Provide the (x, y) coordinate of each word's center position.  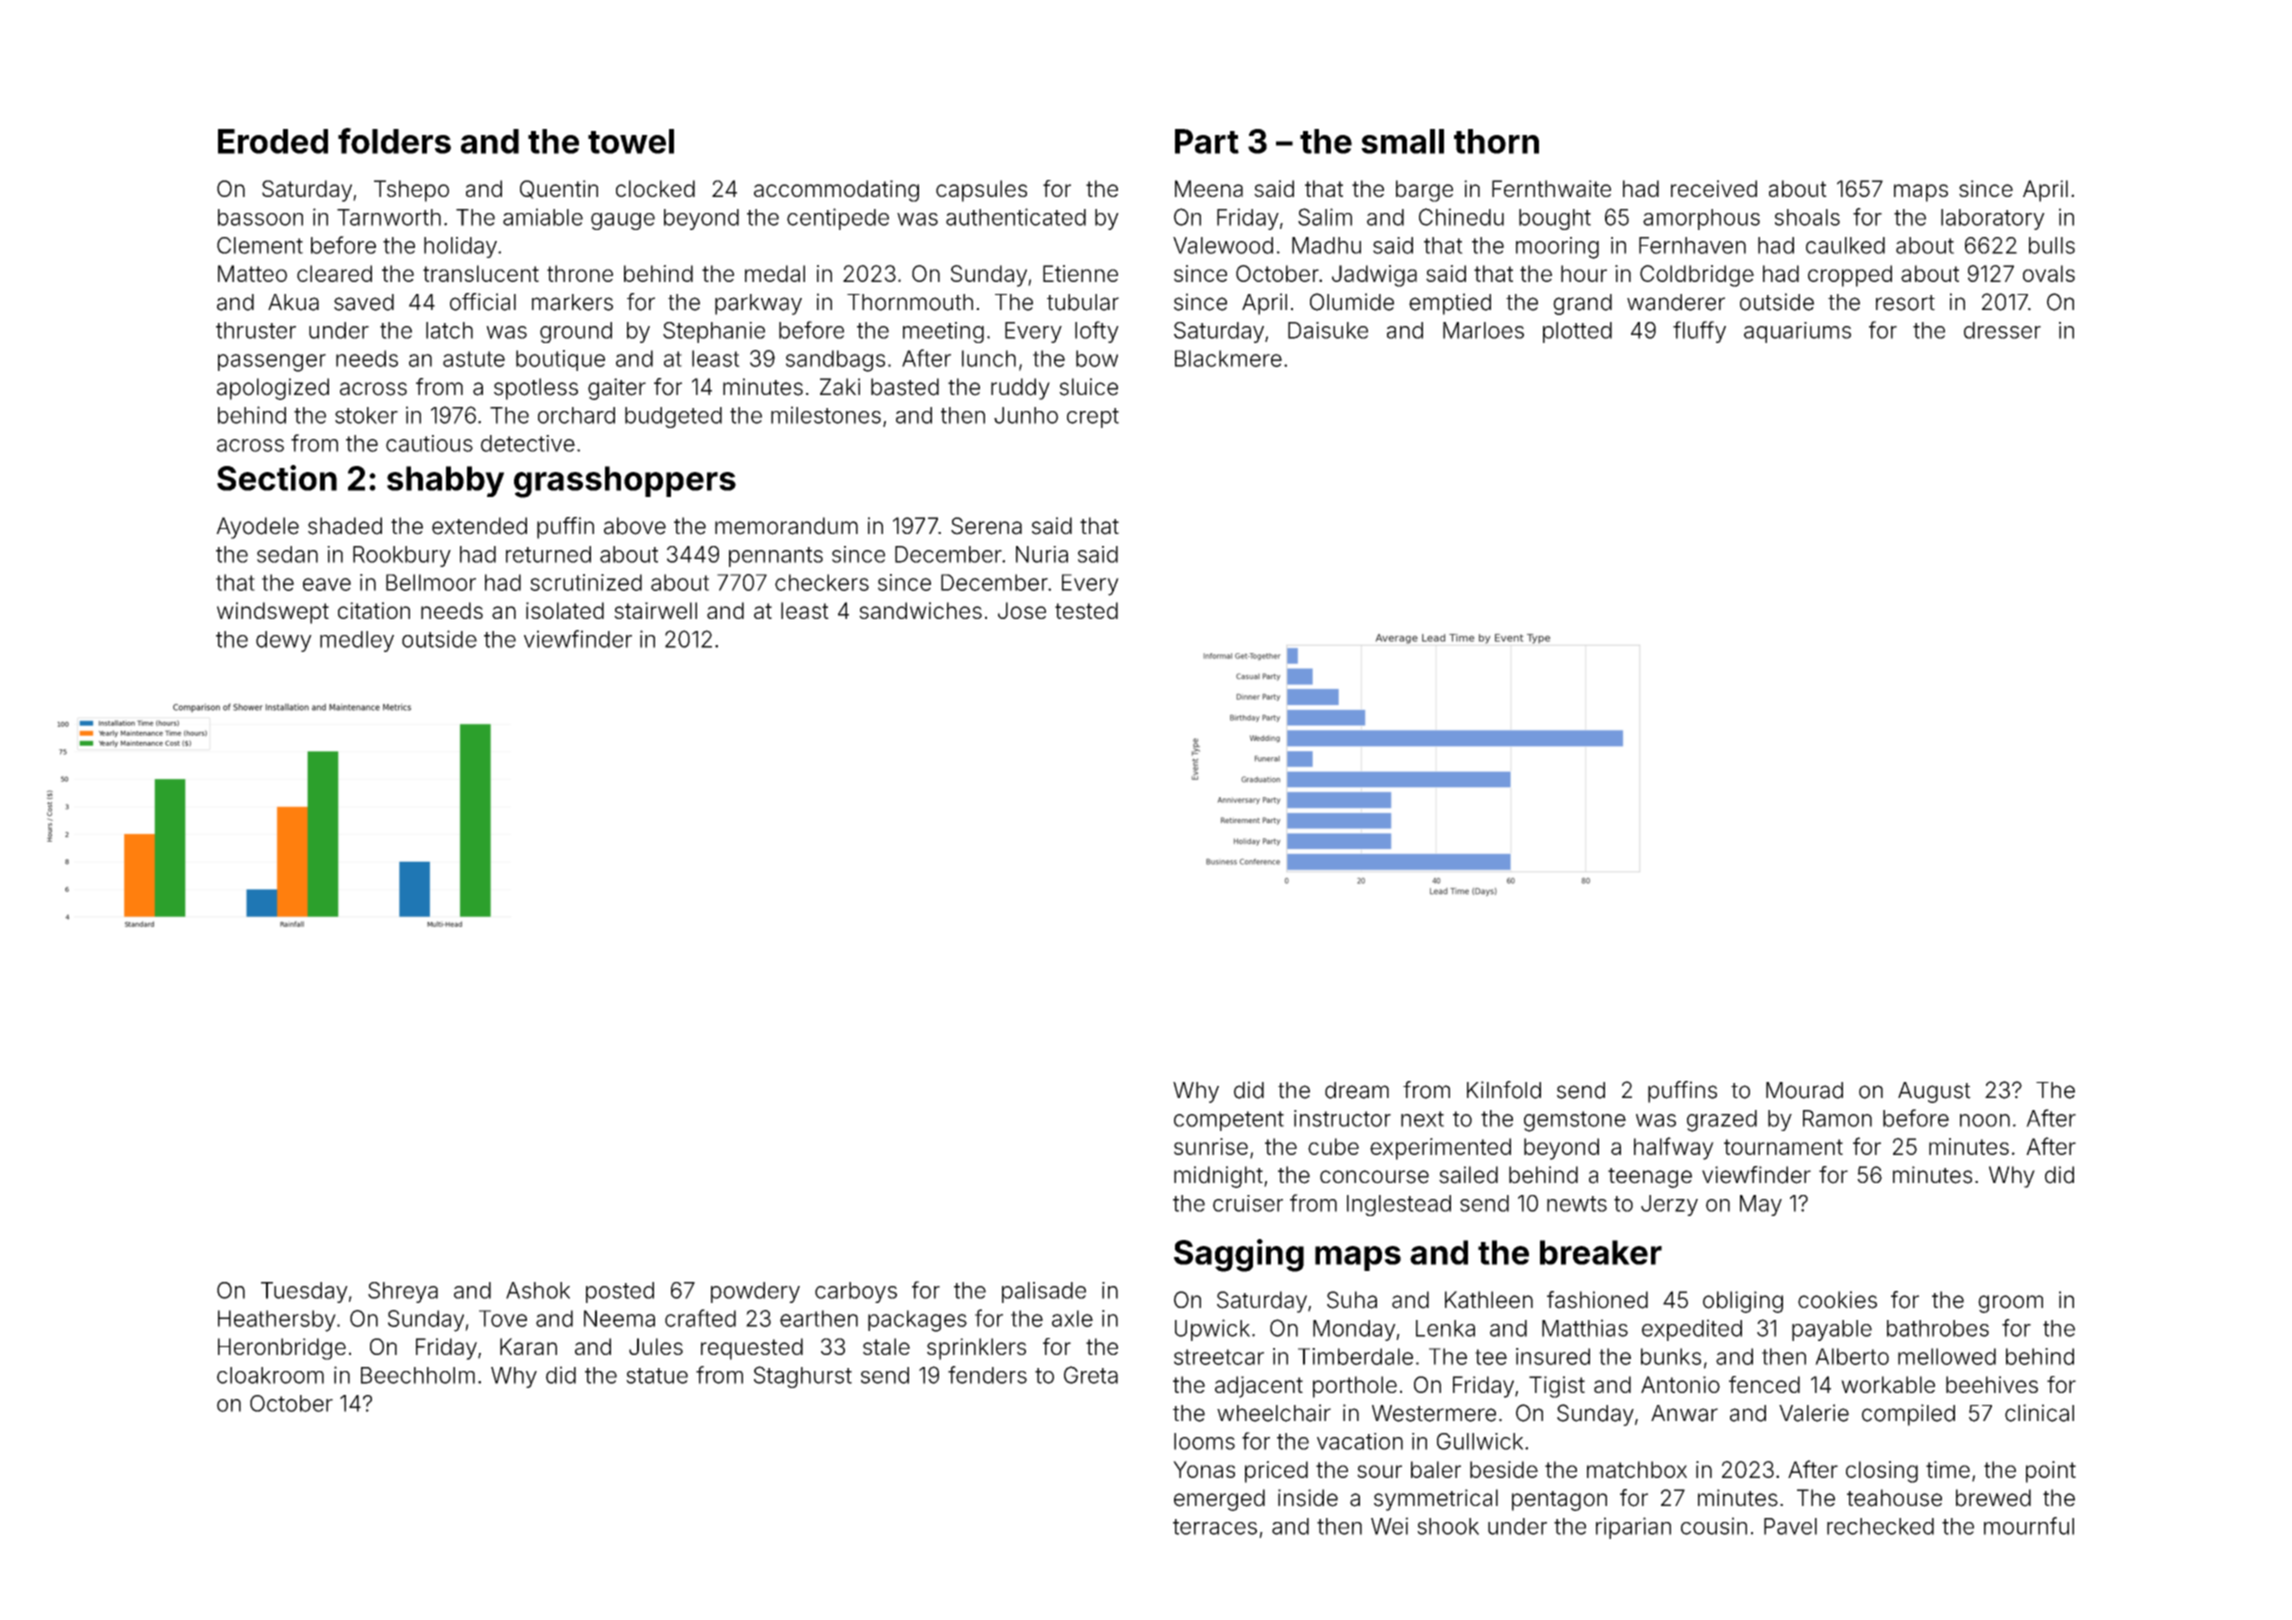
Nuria (1042, 554)
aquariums (1797, 332)
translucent (481, 273)
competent (1229, 1121)
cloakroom (270, 1375)
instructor (1342, 1118)
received (1714, 188)
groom (2010, 1304)
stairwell (655, 610)
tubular (1083, 302)
